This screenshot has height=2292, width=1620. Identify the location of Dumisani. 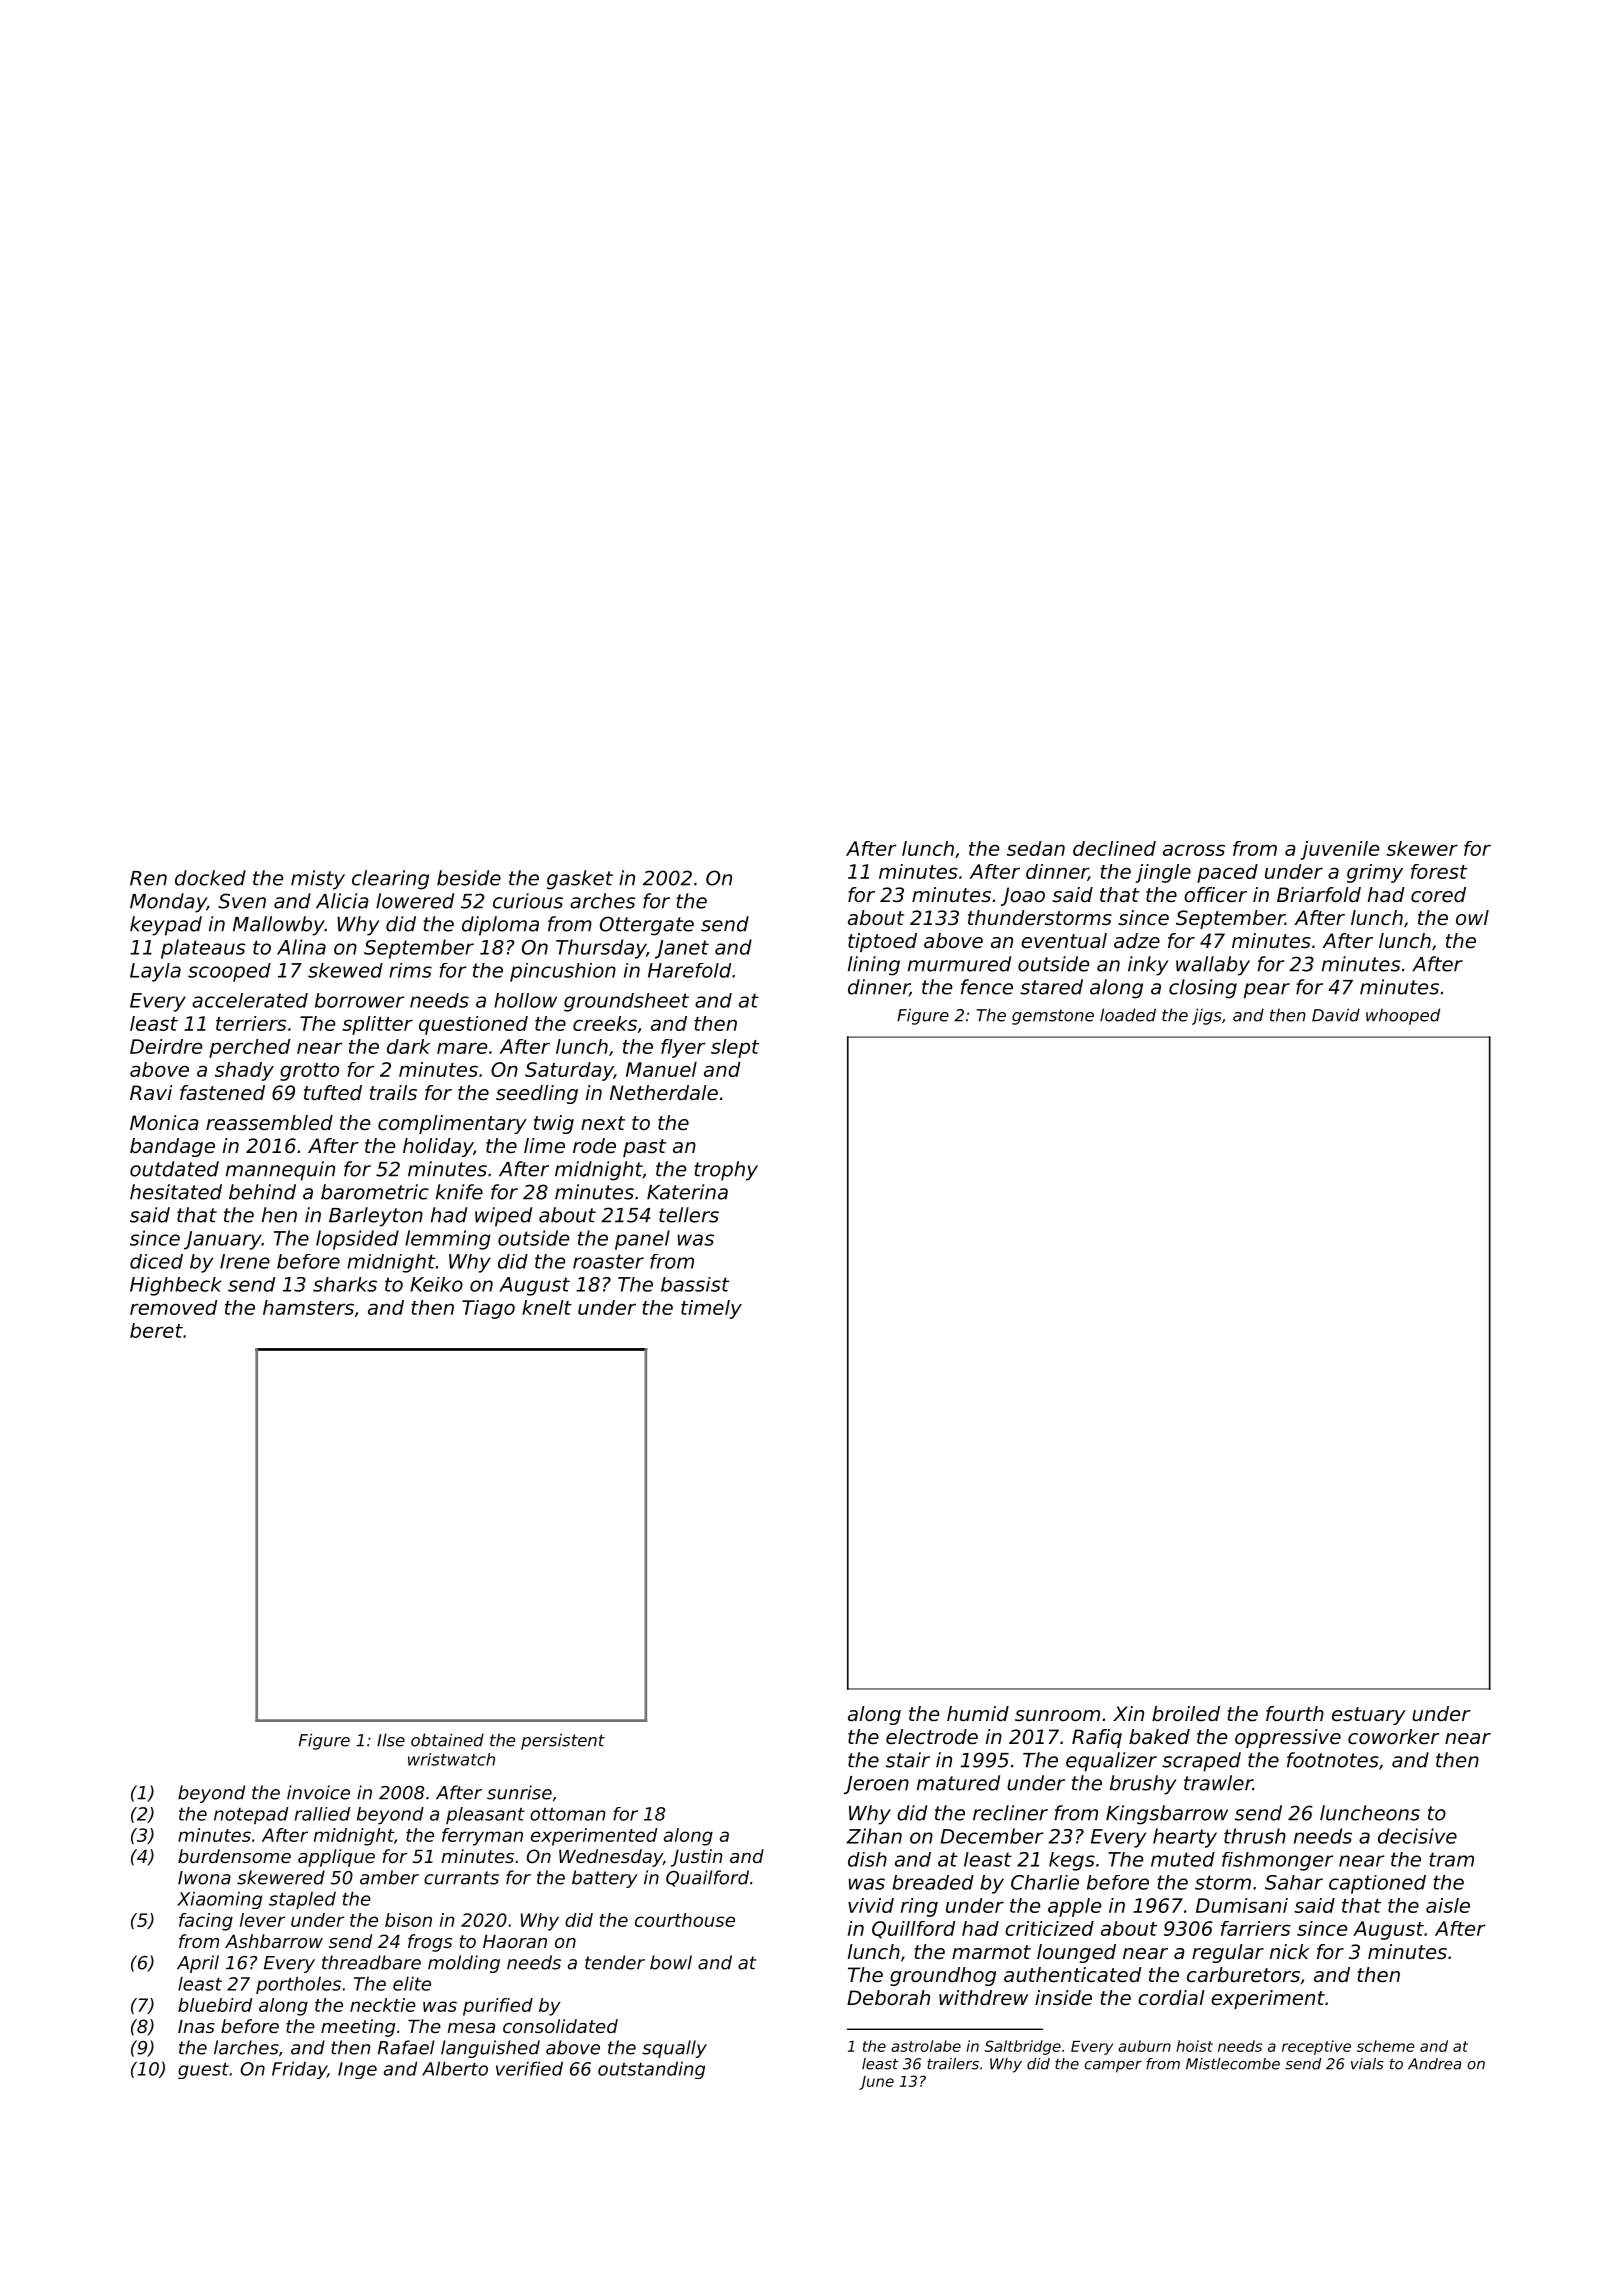
(1242, 1905).
